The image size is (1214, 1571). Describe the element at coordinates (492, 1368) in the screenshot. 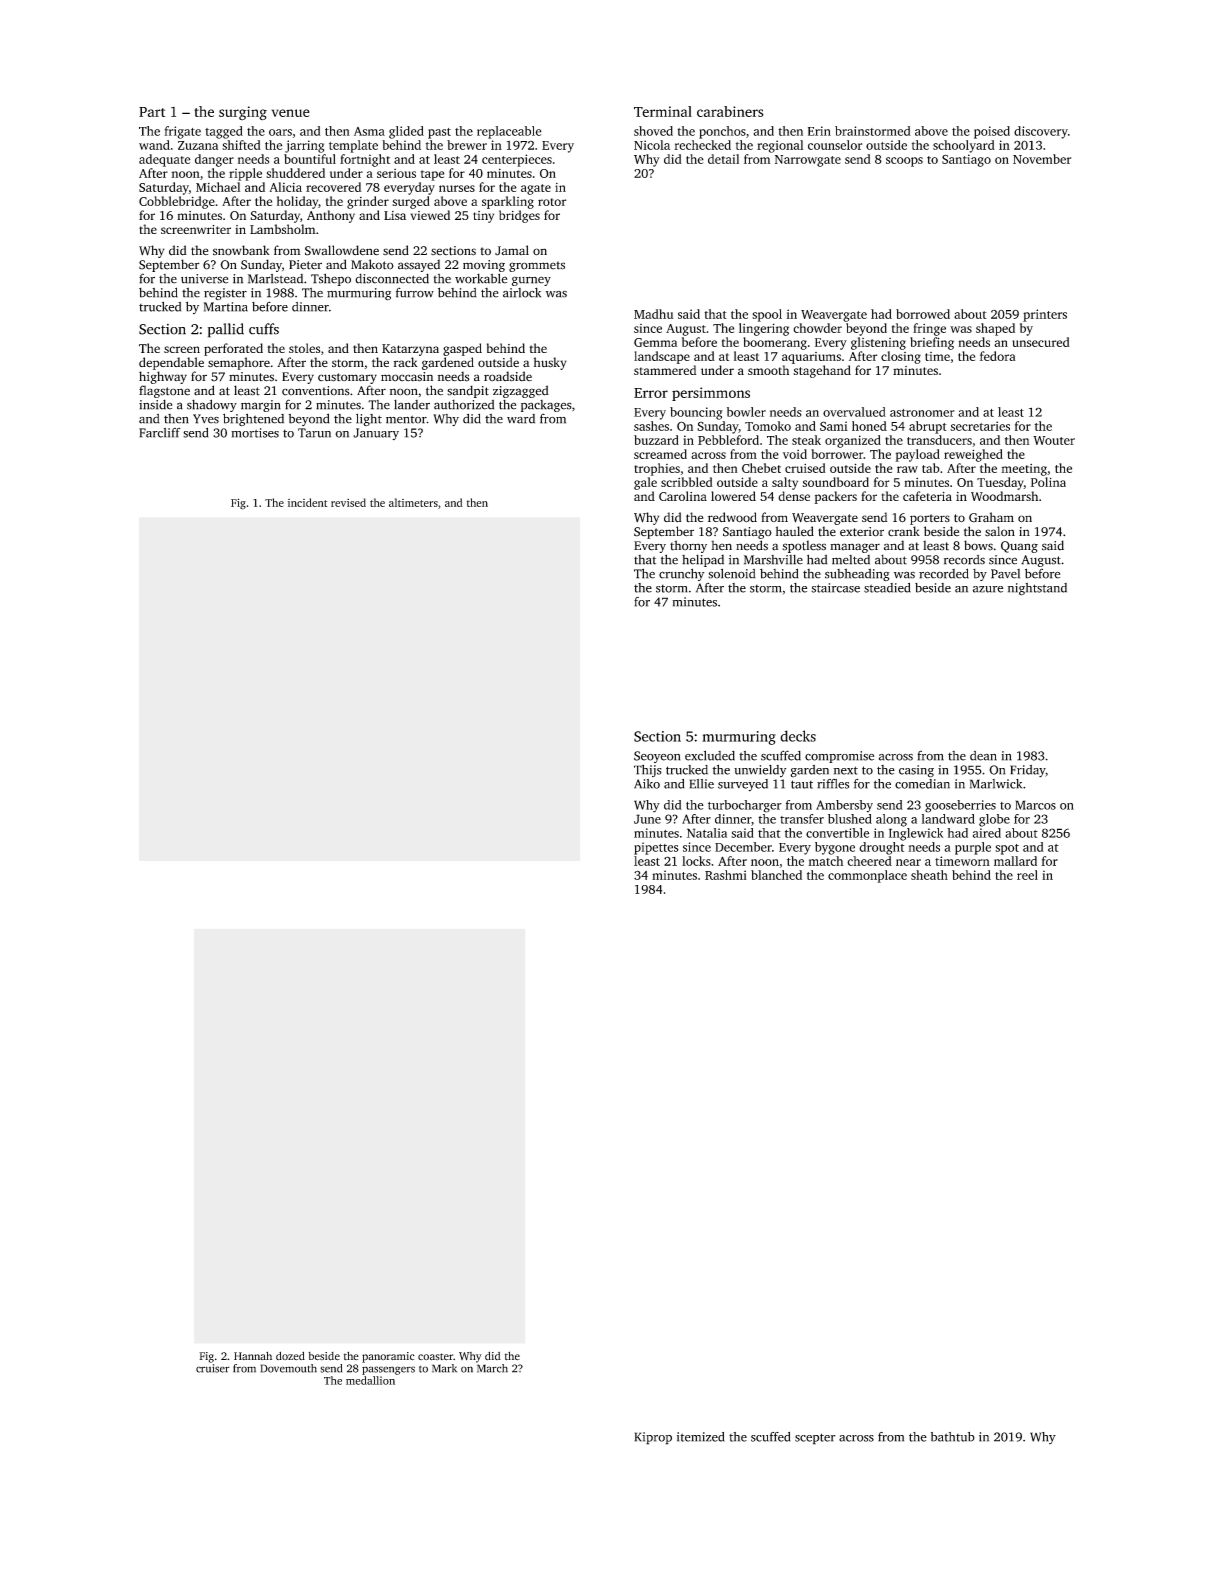

I see `March` at that location.
